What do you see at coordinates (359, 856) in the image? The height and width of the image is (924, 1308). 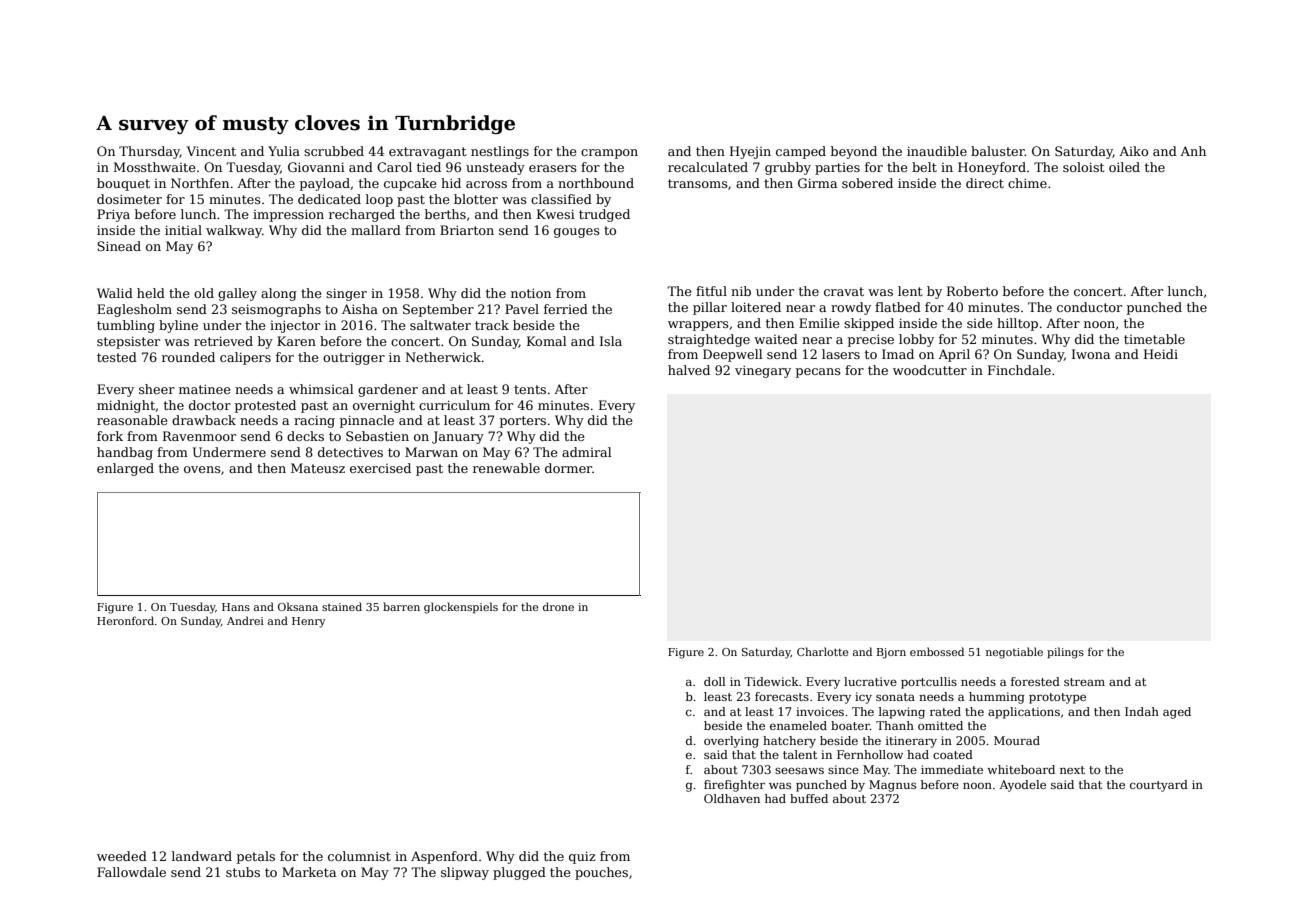 I see `columnist` at bounding box center [359, 856].
